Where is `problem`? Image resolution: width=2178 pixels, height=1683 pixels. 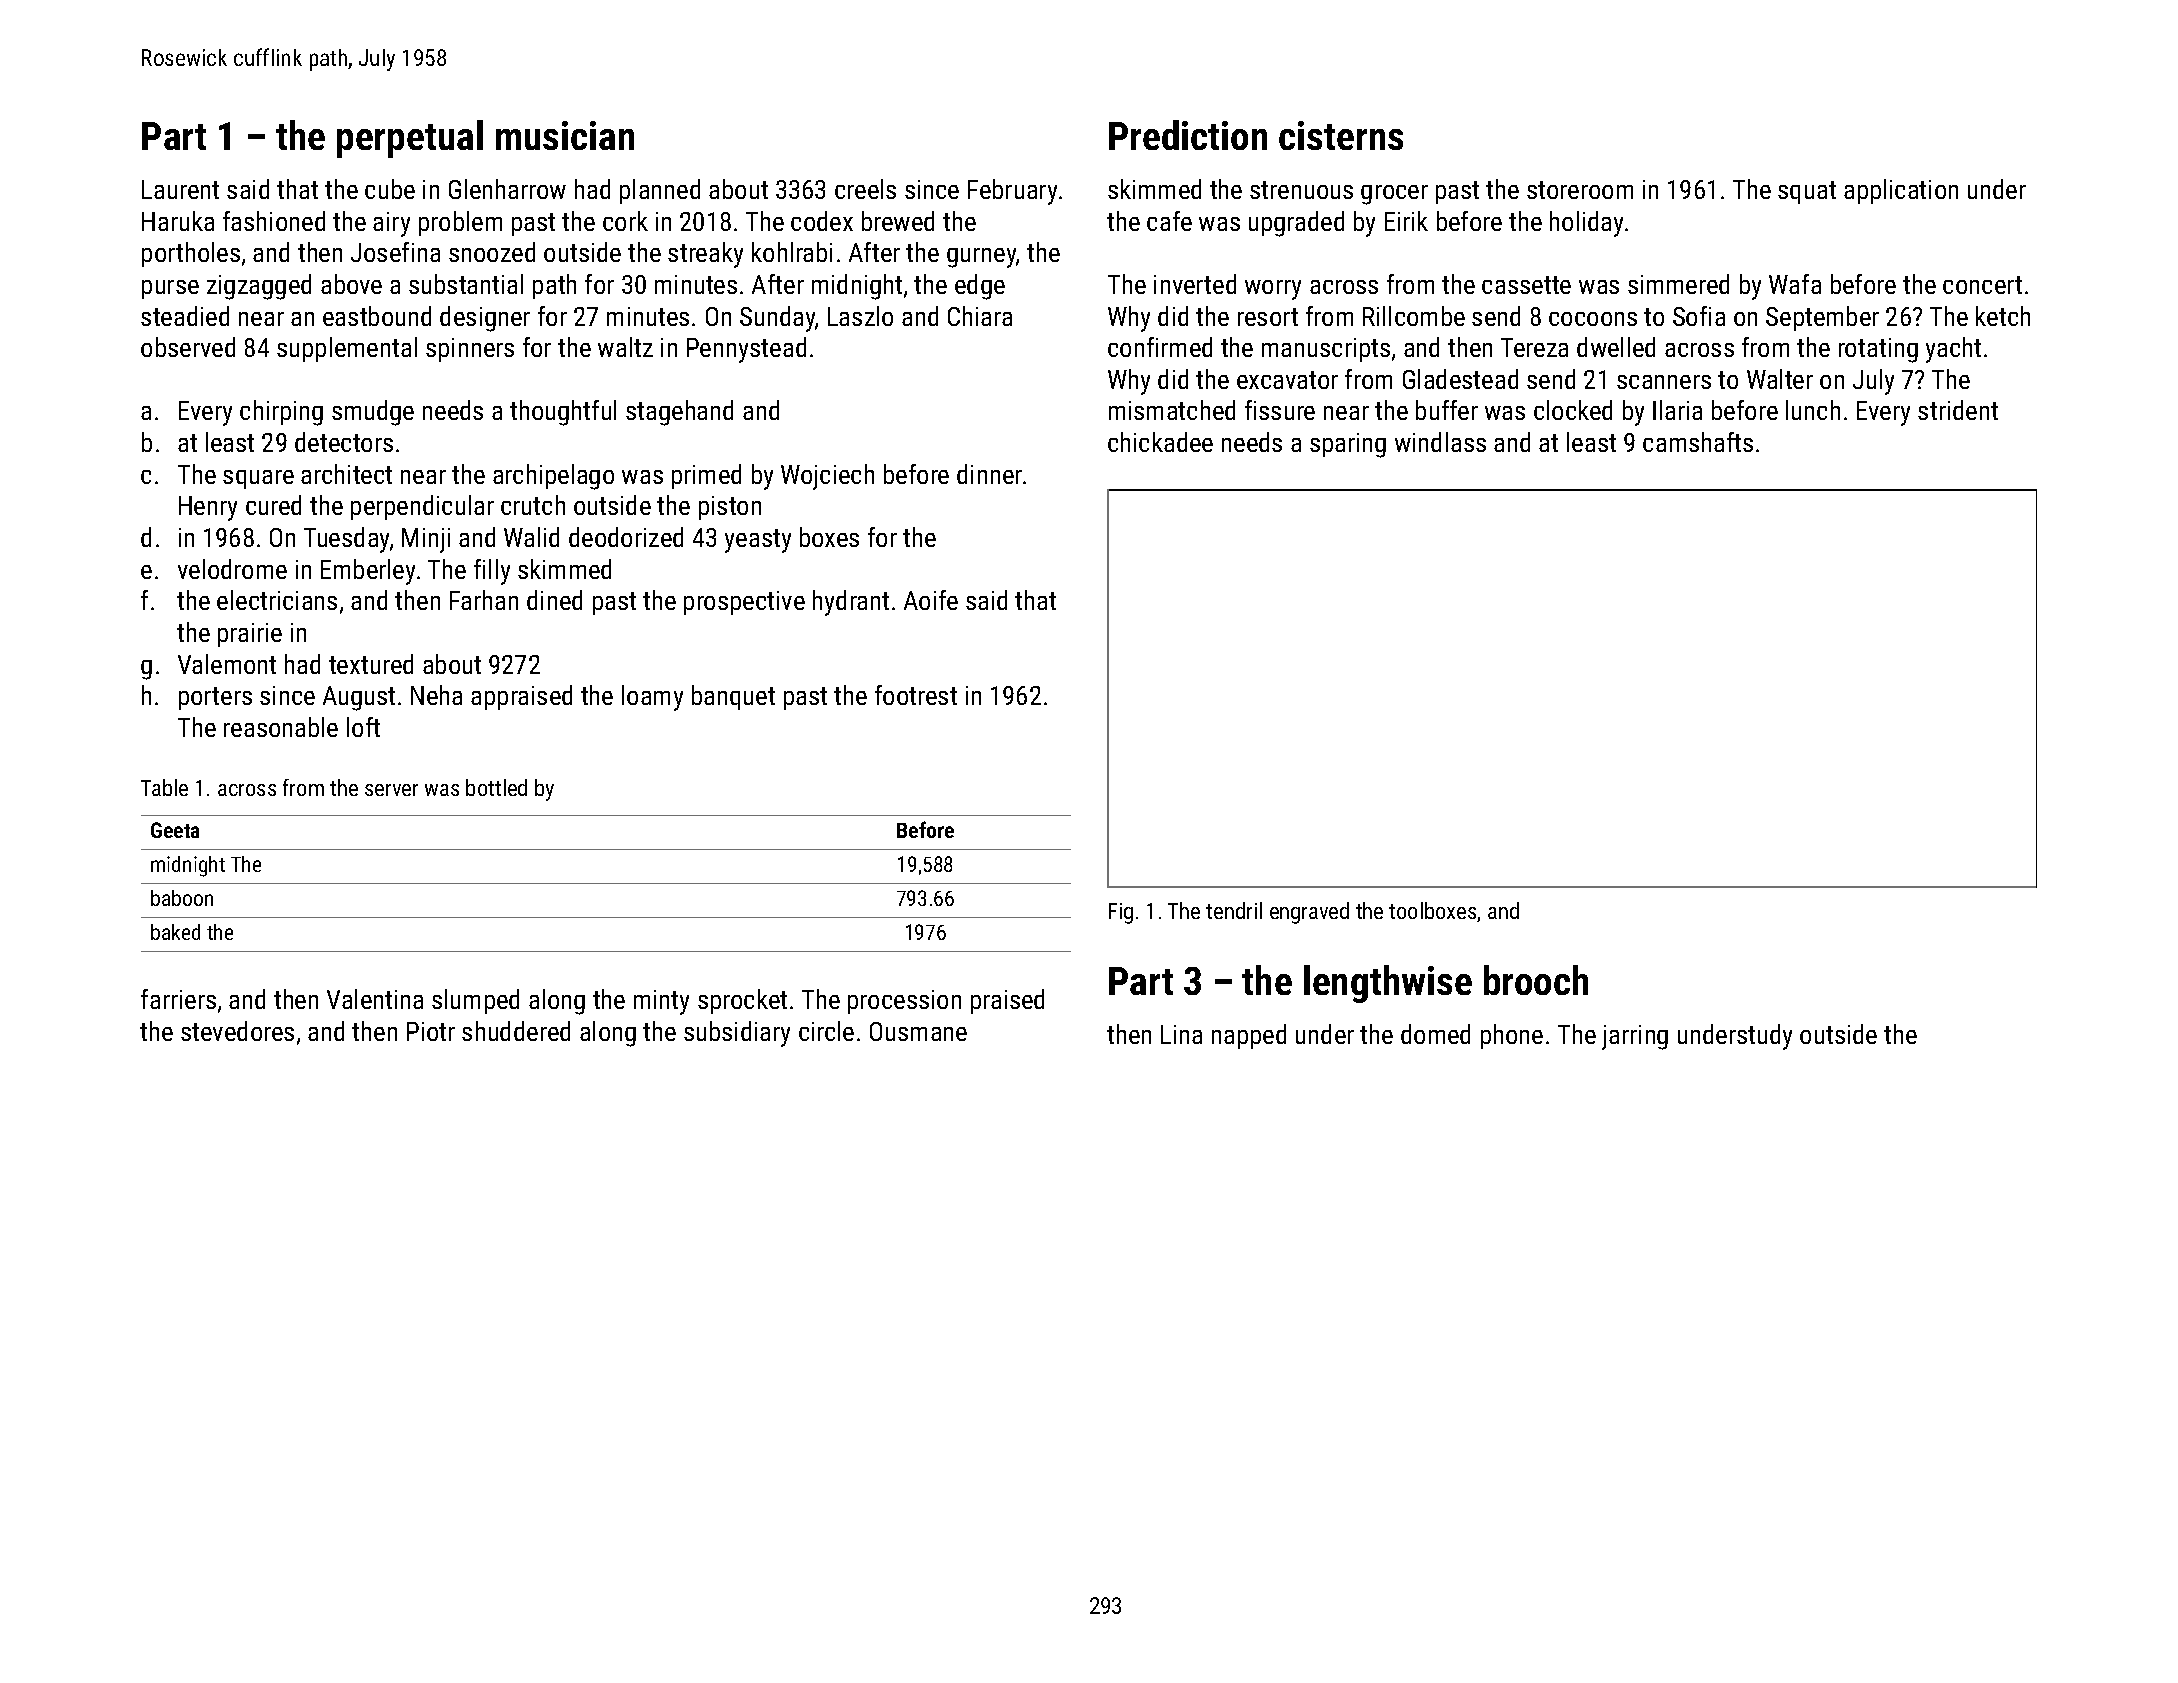
problem is located at coordinates (460, 223).
